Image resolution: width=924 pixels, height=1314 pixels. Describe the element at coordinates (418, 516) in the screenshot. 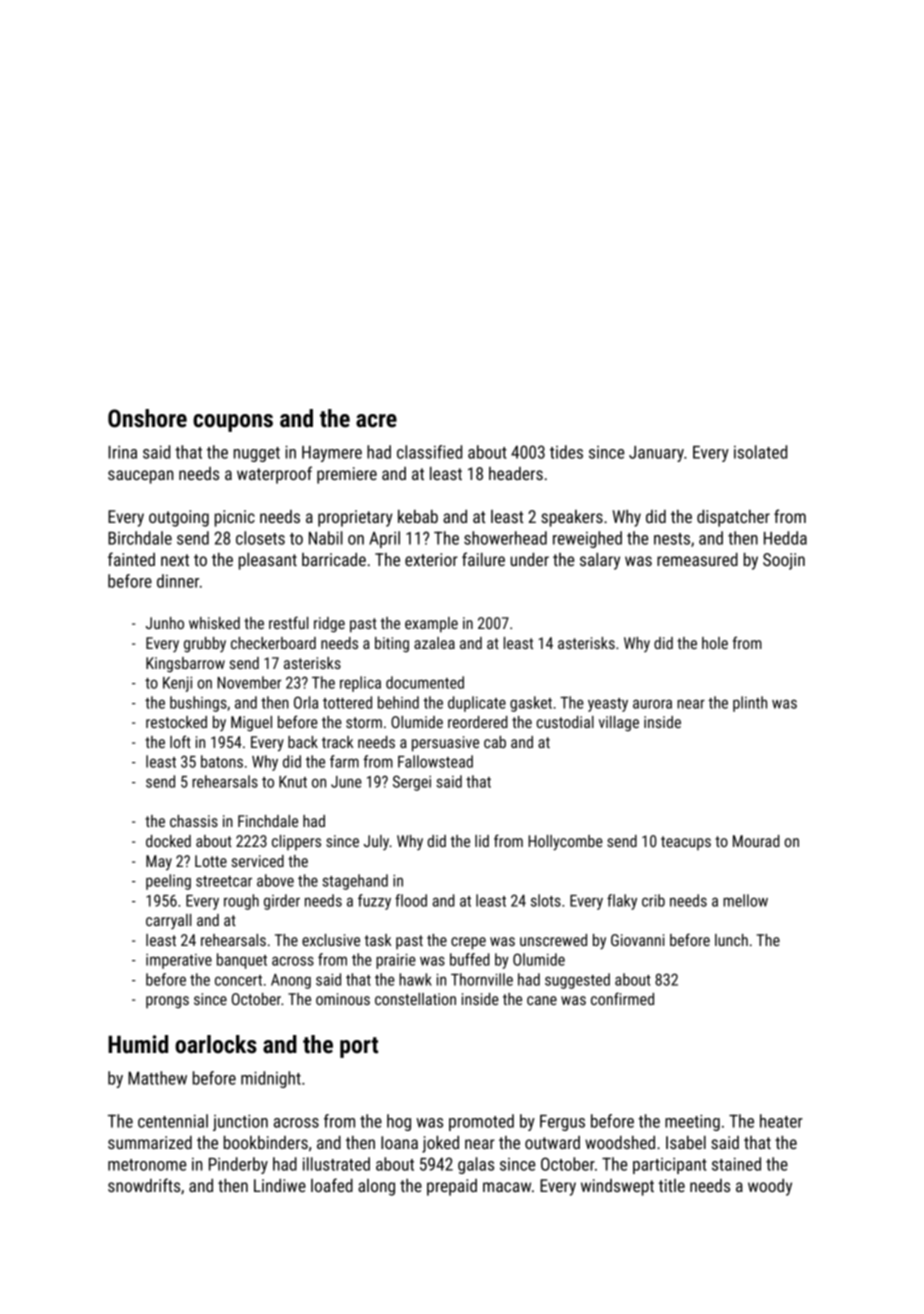

I see `kebab` at that location.
